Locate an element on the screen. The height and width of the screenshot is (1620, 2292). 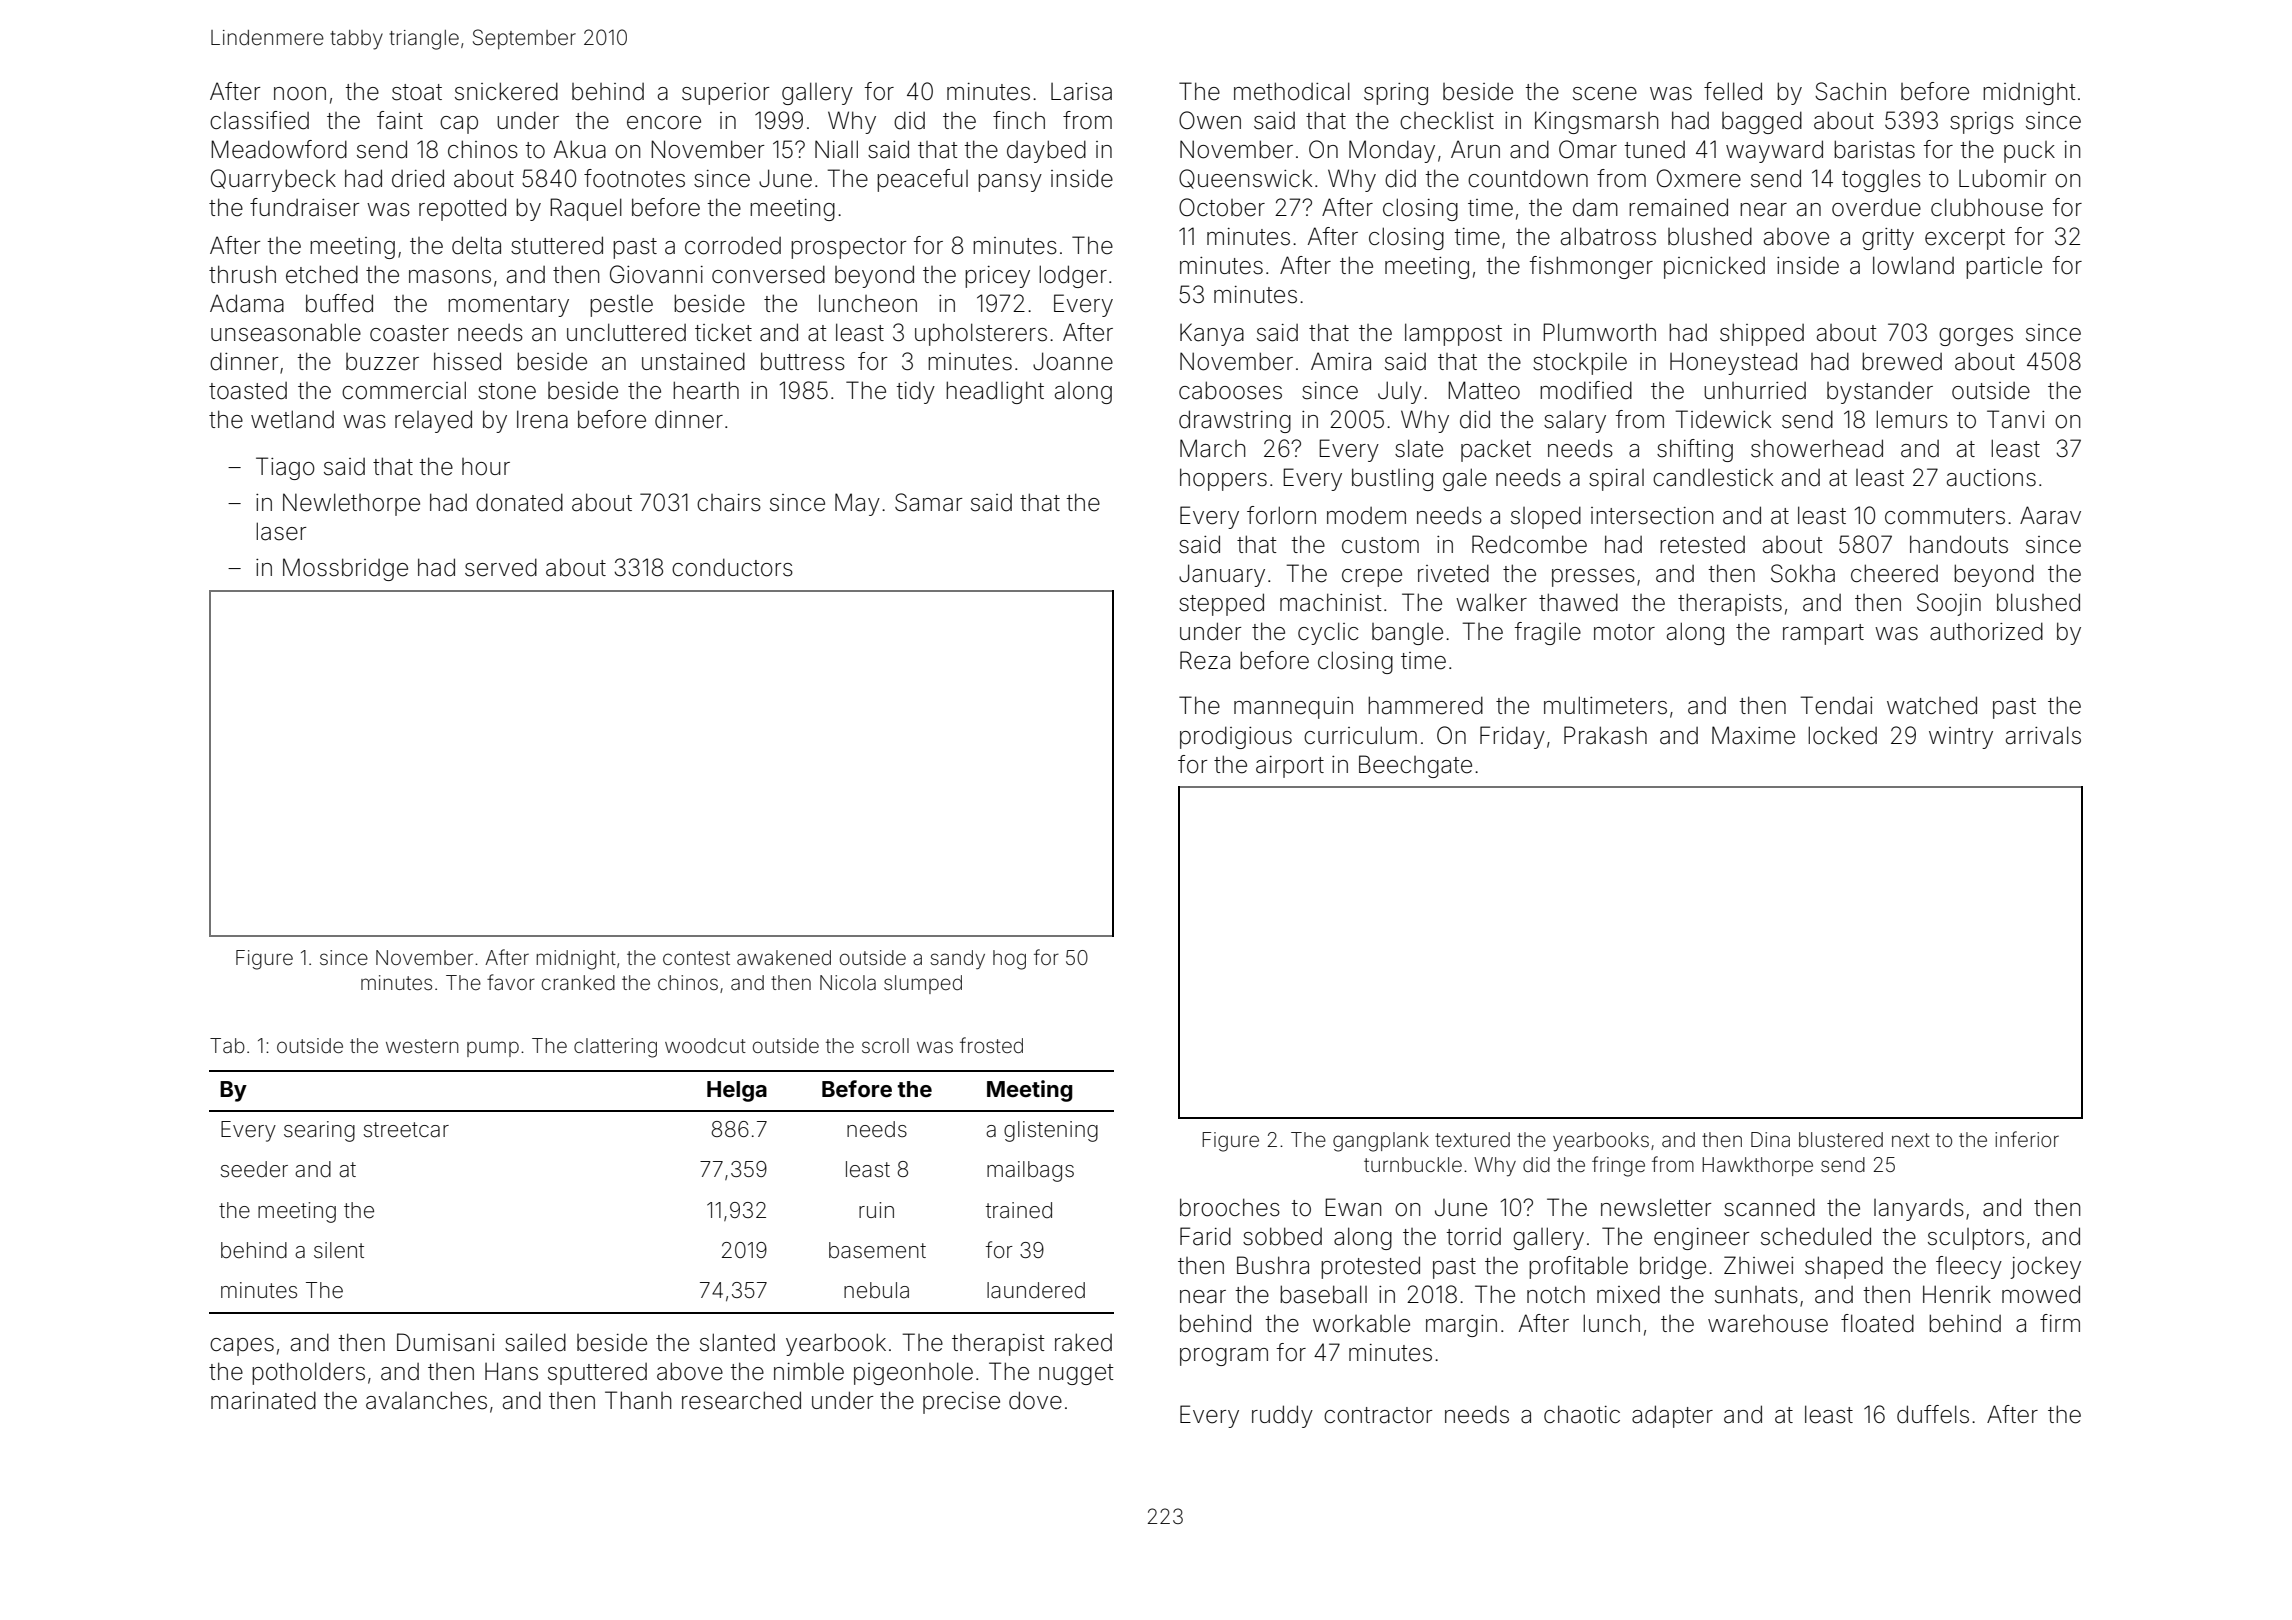
awakened is located at coordinates (784, 957).
